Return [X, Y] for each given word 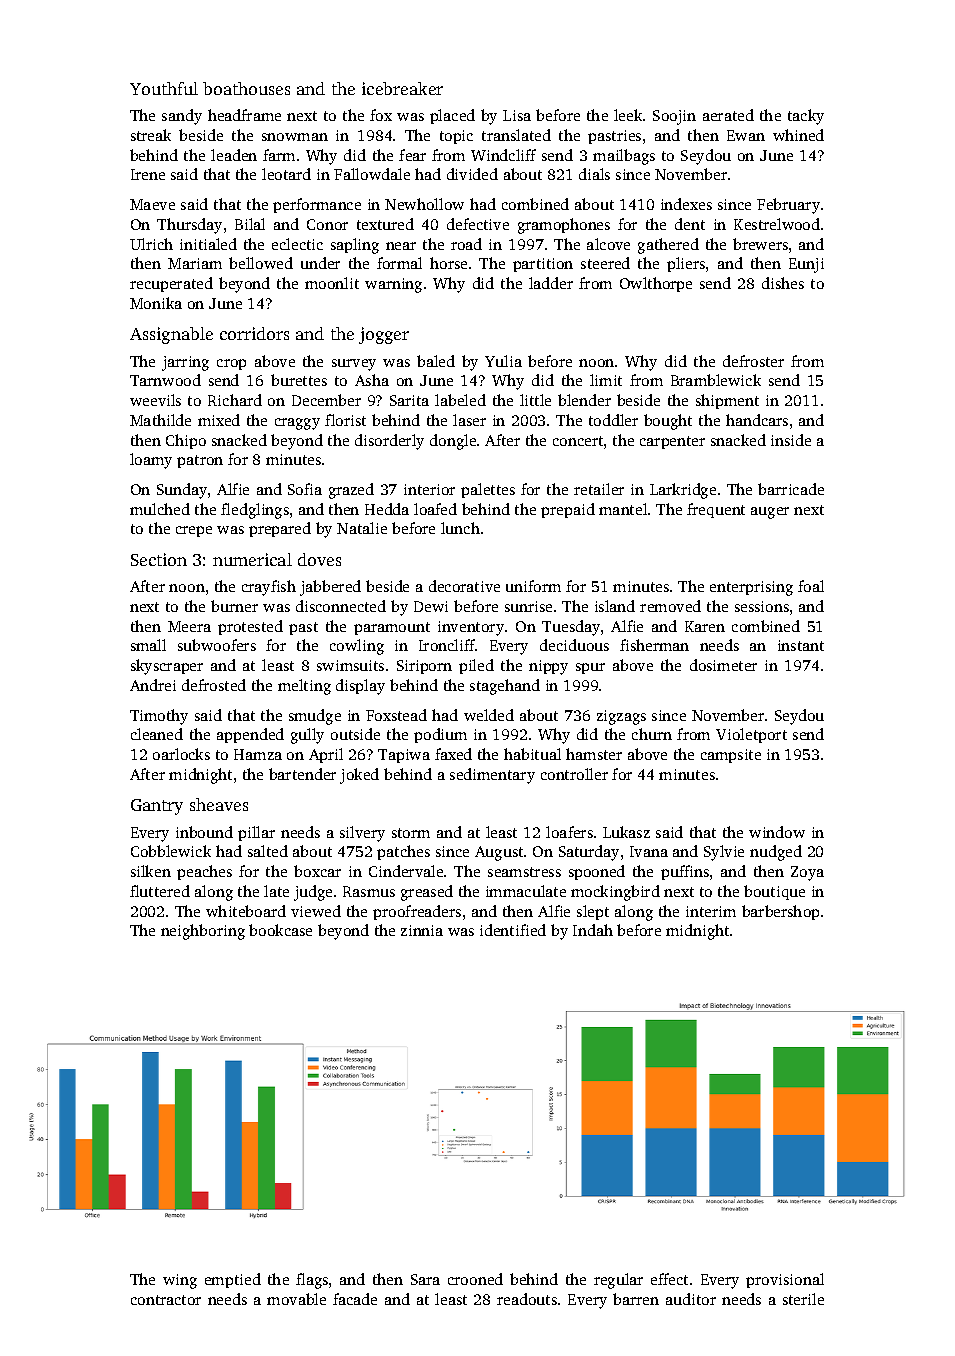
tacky [806, 117]
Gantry [157, 807]
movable [296, 1299]
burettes [299, 380]
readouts [527, 1299]
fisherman [654, 645]
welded [489, 715]
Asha [372, 380]
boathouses [246, 88]
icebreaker [402, 88]
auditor [691, 1299]
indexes [686, 204]
